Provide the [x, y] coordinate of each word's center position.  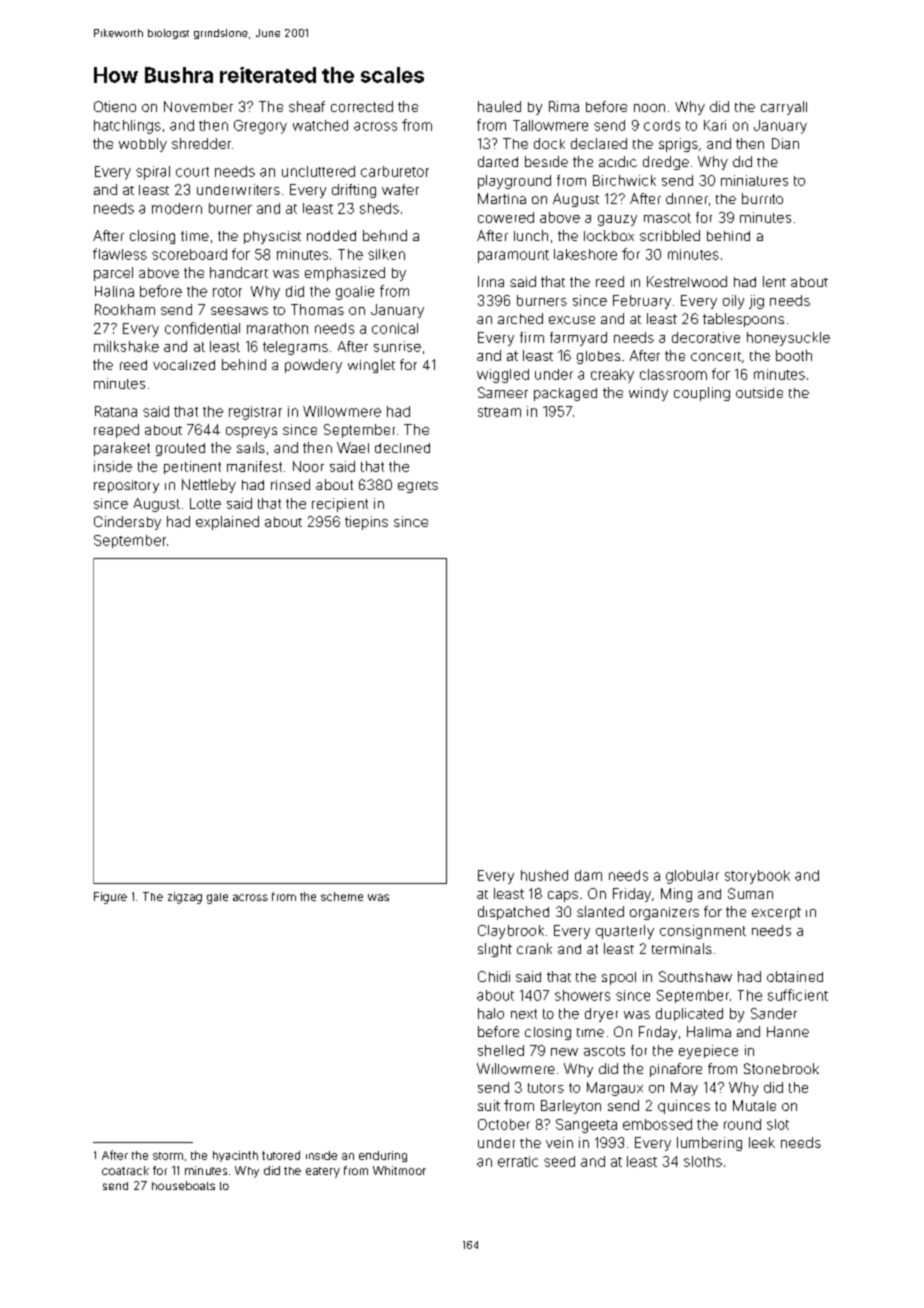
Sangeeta [586, 1126]
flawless [120, 254]
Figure [110, 898]
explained [227, 523]
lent [774, 281]
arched [520, 318]
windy [648, 394]
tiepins [366, 523]
